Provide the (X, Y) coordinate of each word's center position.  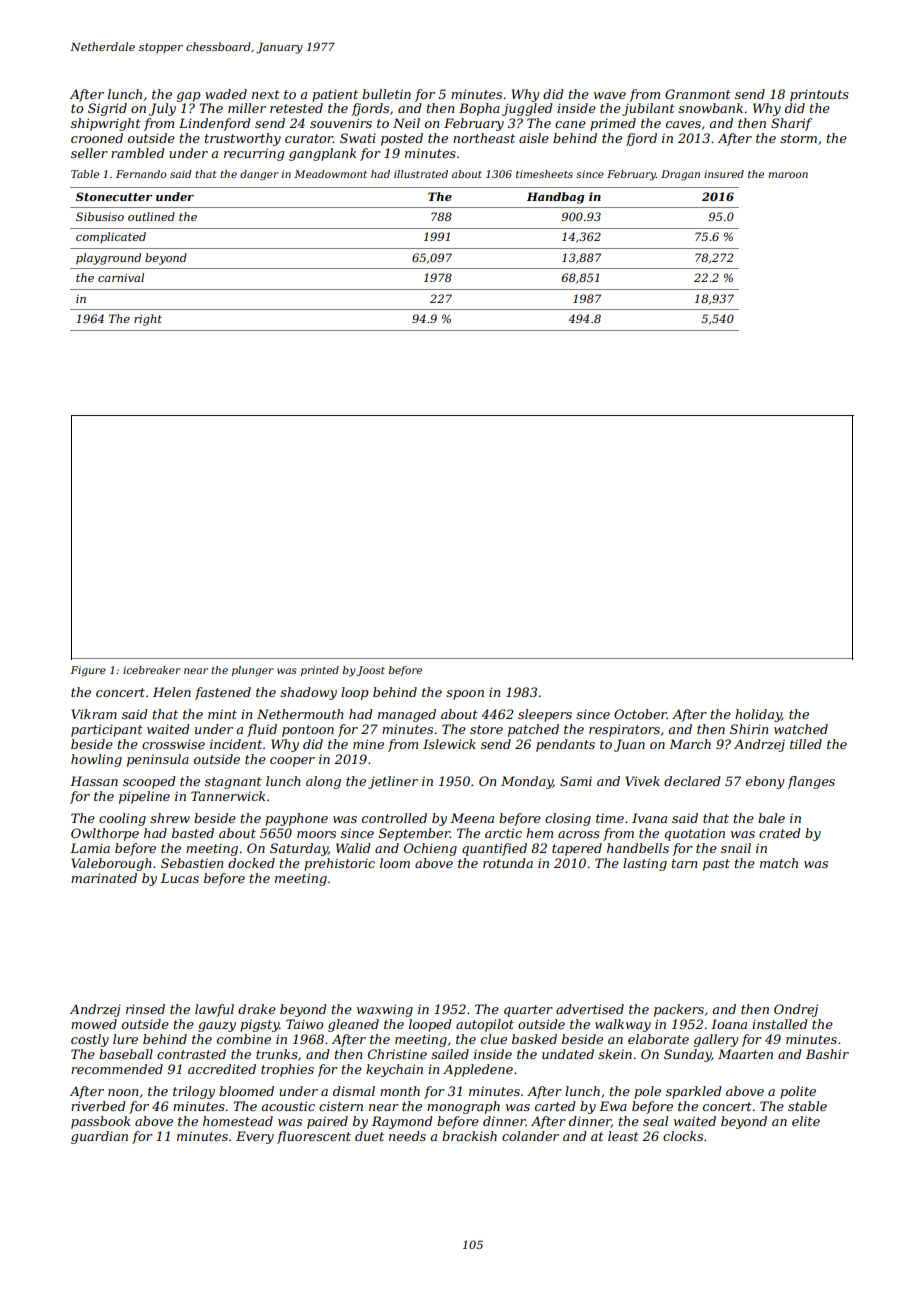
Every (255, 1137)
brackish (469, 1136)
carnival (121, 277)
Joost (370, 671)
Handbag (555, 198)
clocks (683, 1136)
